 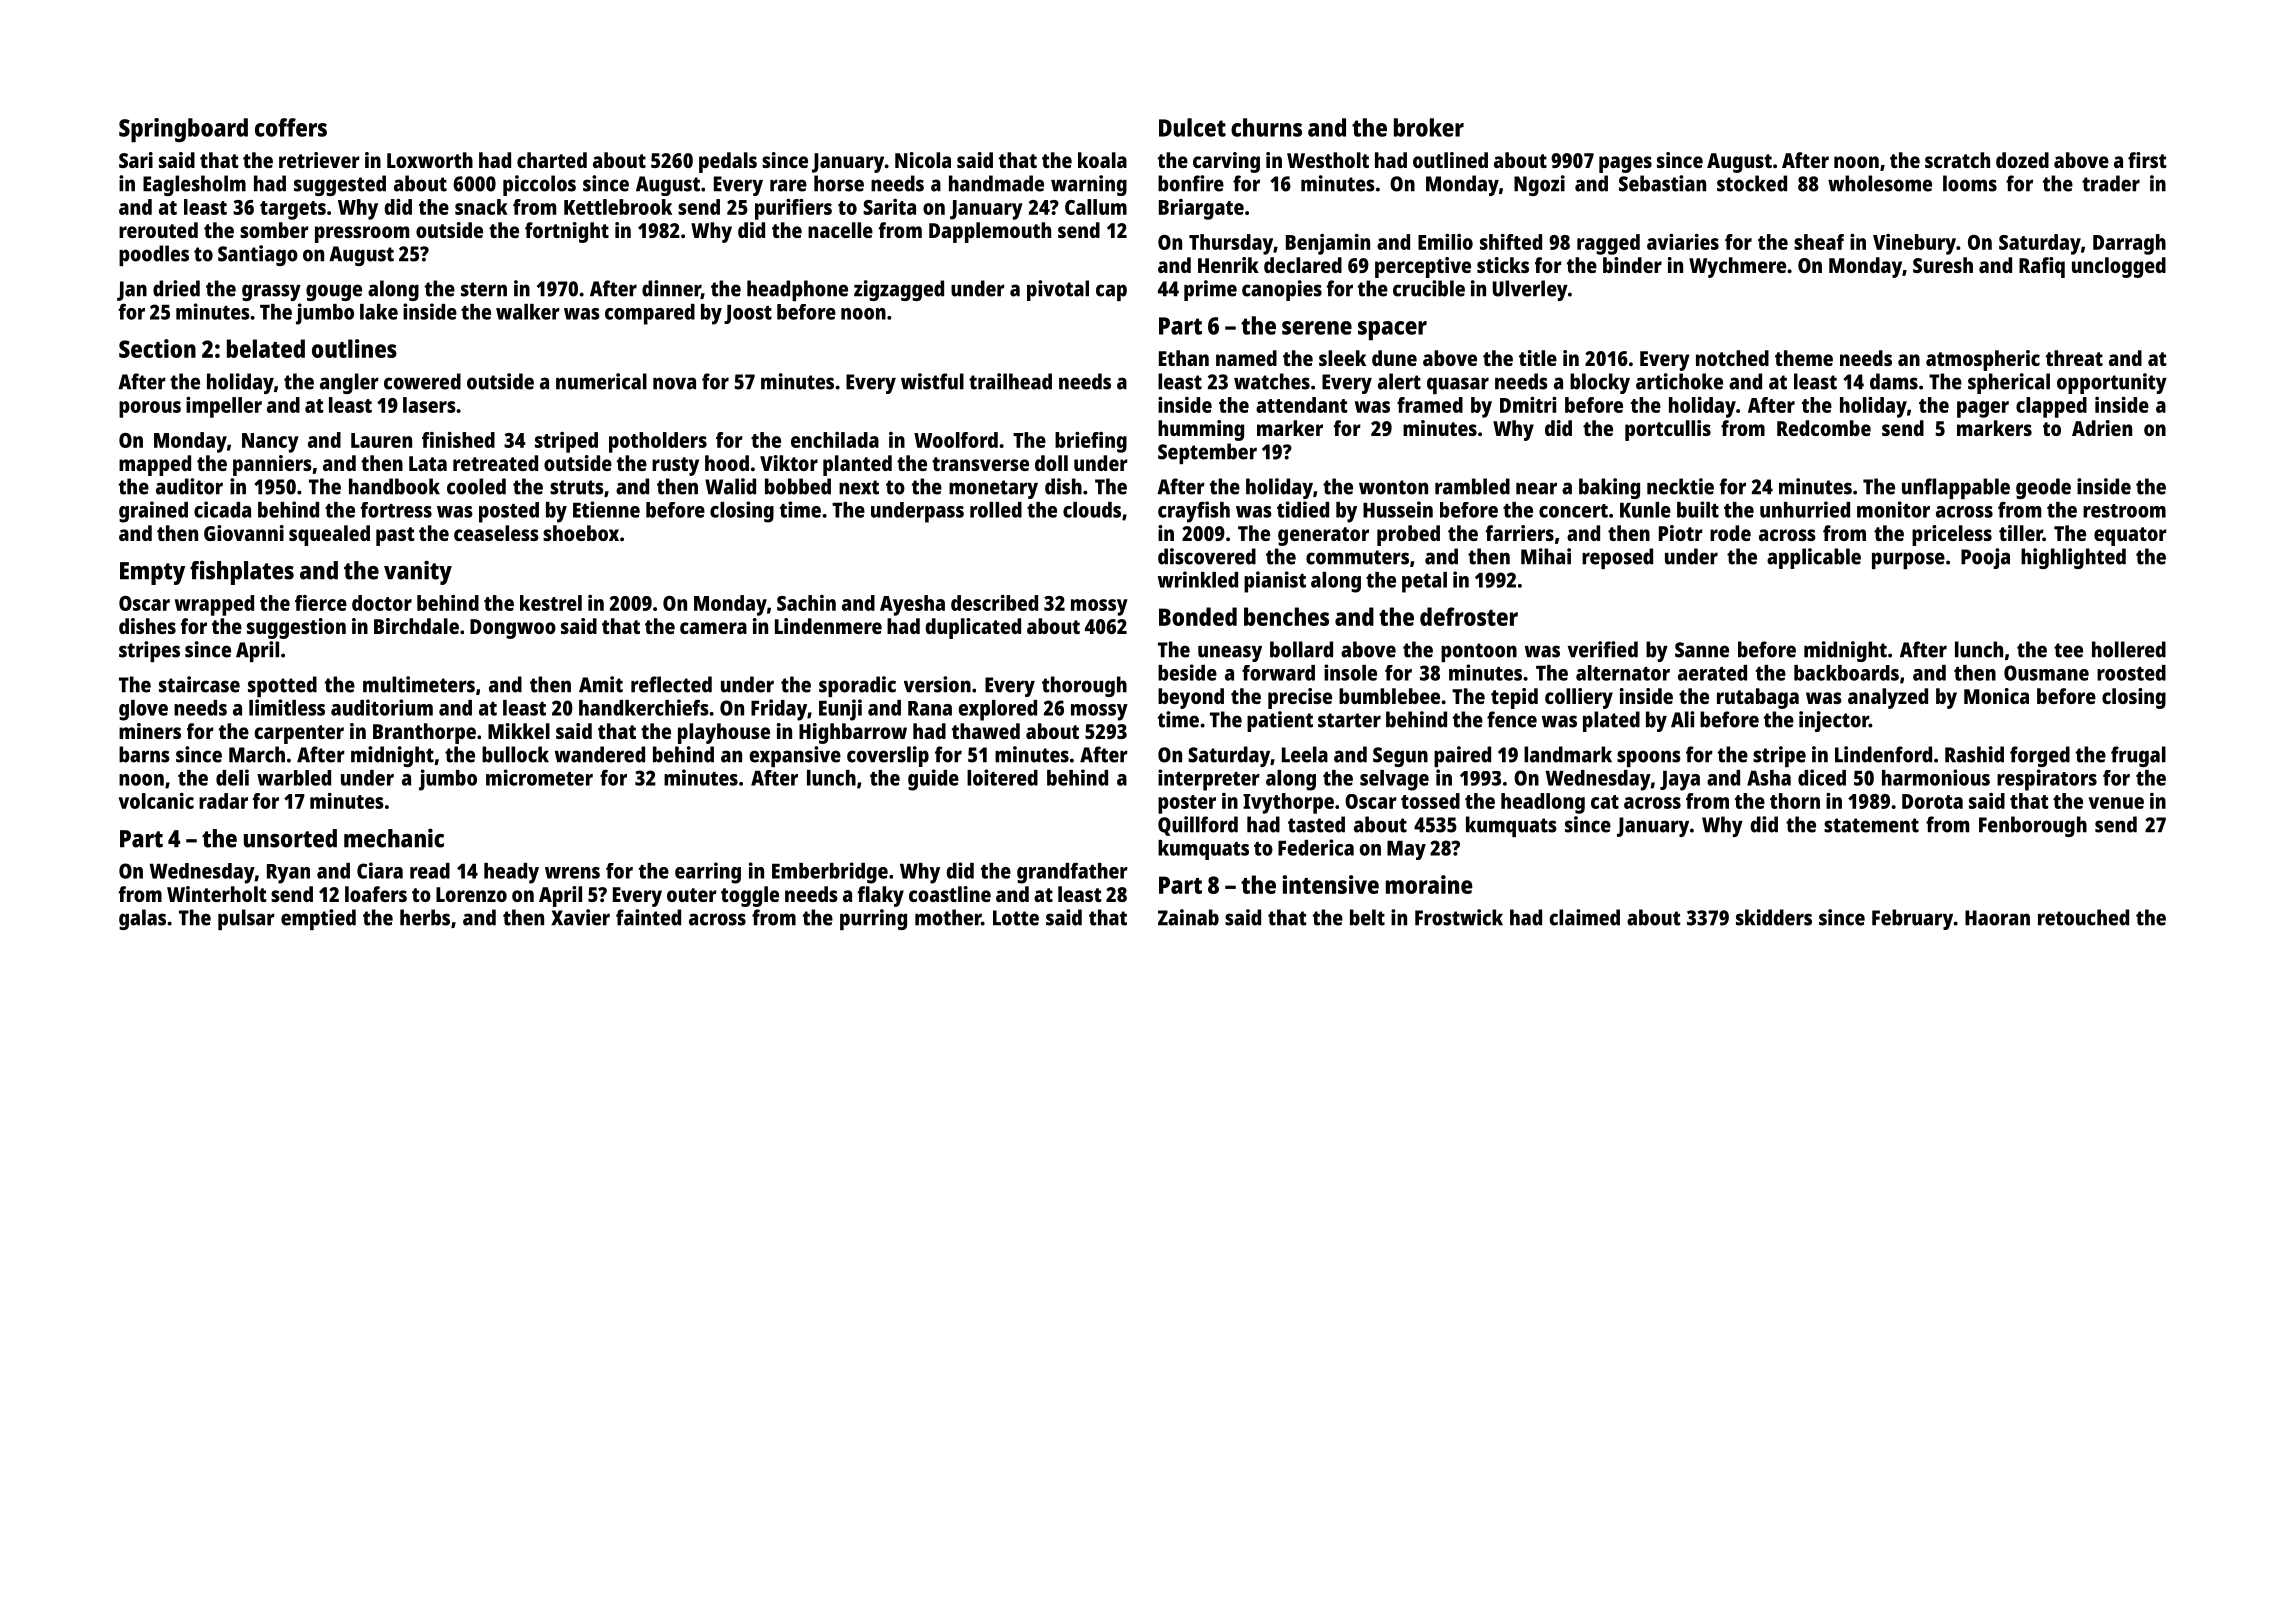 I want to click on Ryan, so click(x=288, y=874).
